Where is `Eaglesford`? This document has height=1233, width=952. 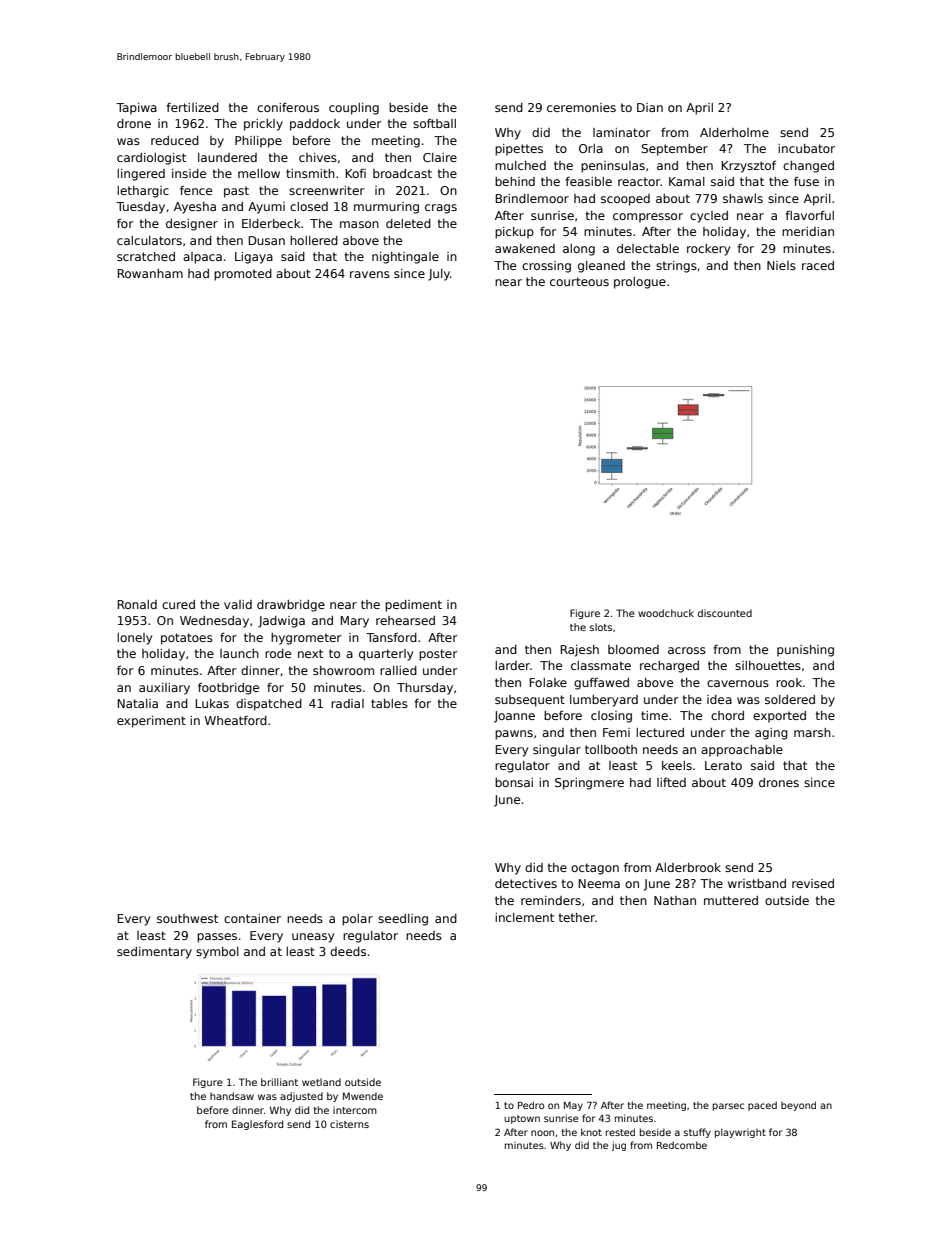
Eaglesford is located at coordinates (257, 1125).
